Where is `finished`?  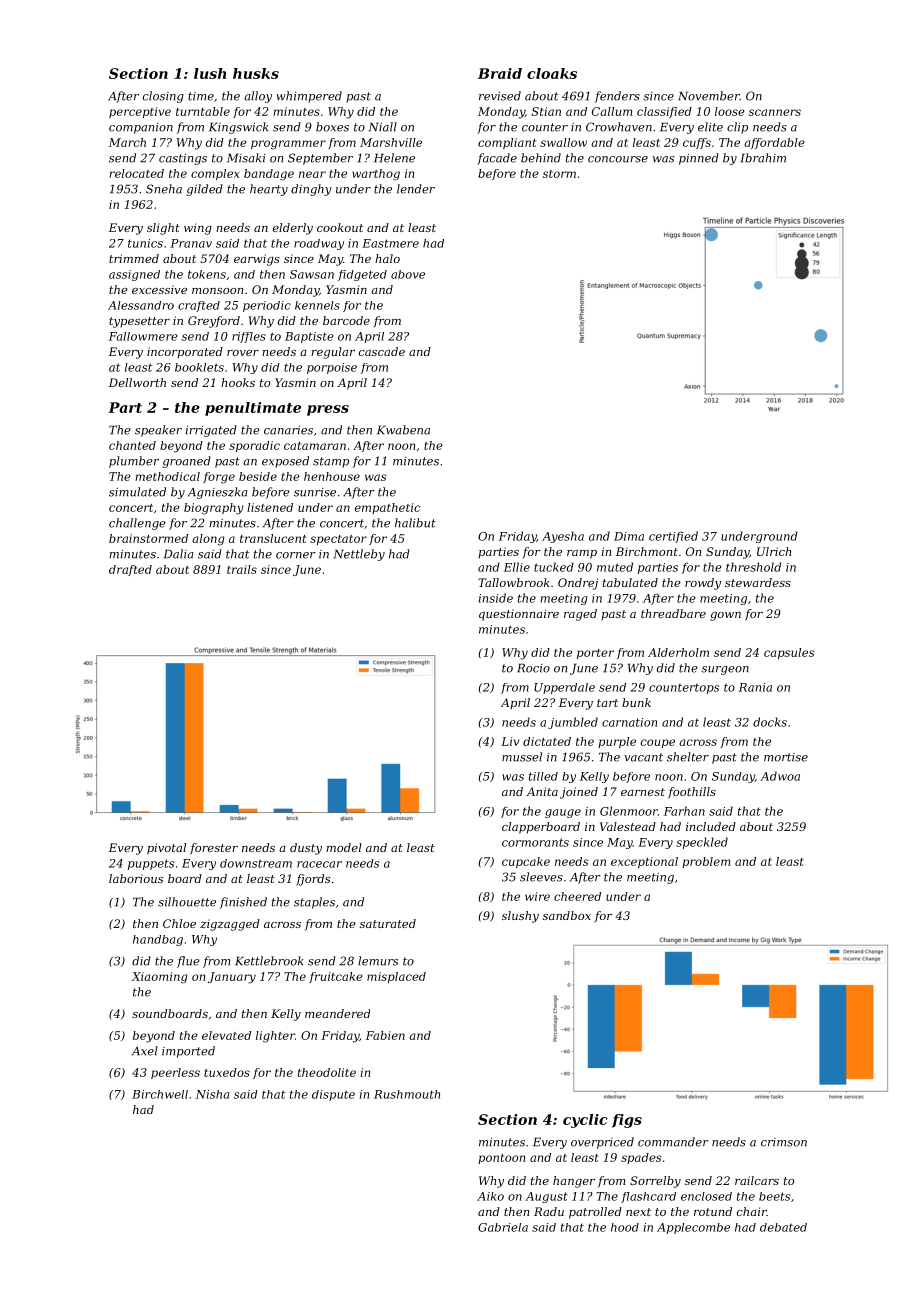
finished is located at coordinates (243, 903).
